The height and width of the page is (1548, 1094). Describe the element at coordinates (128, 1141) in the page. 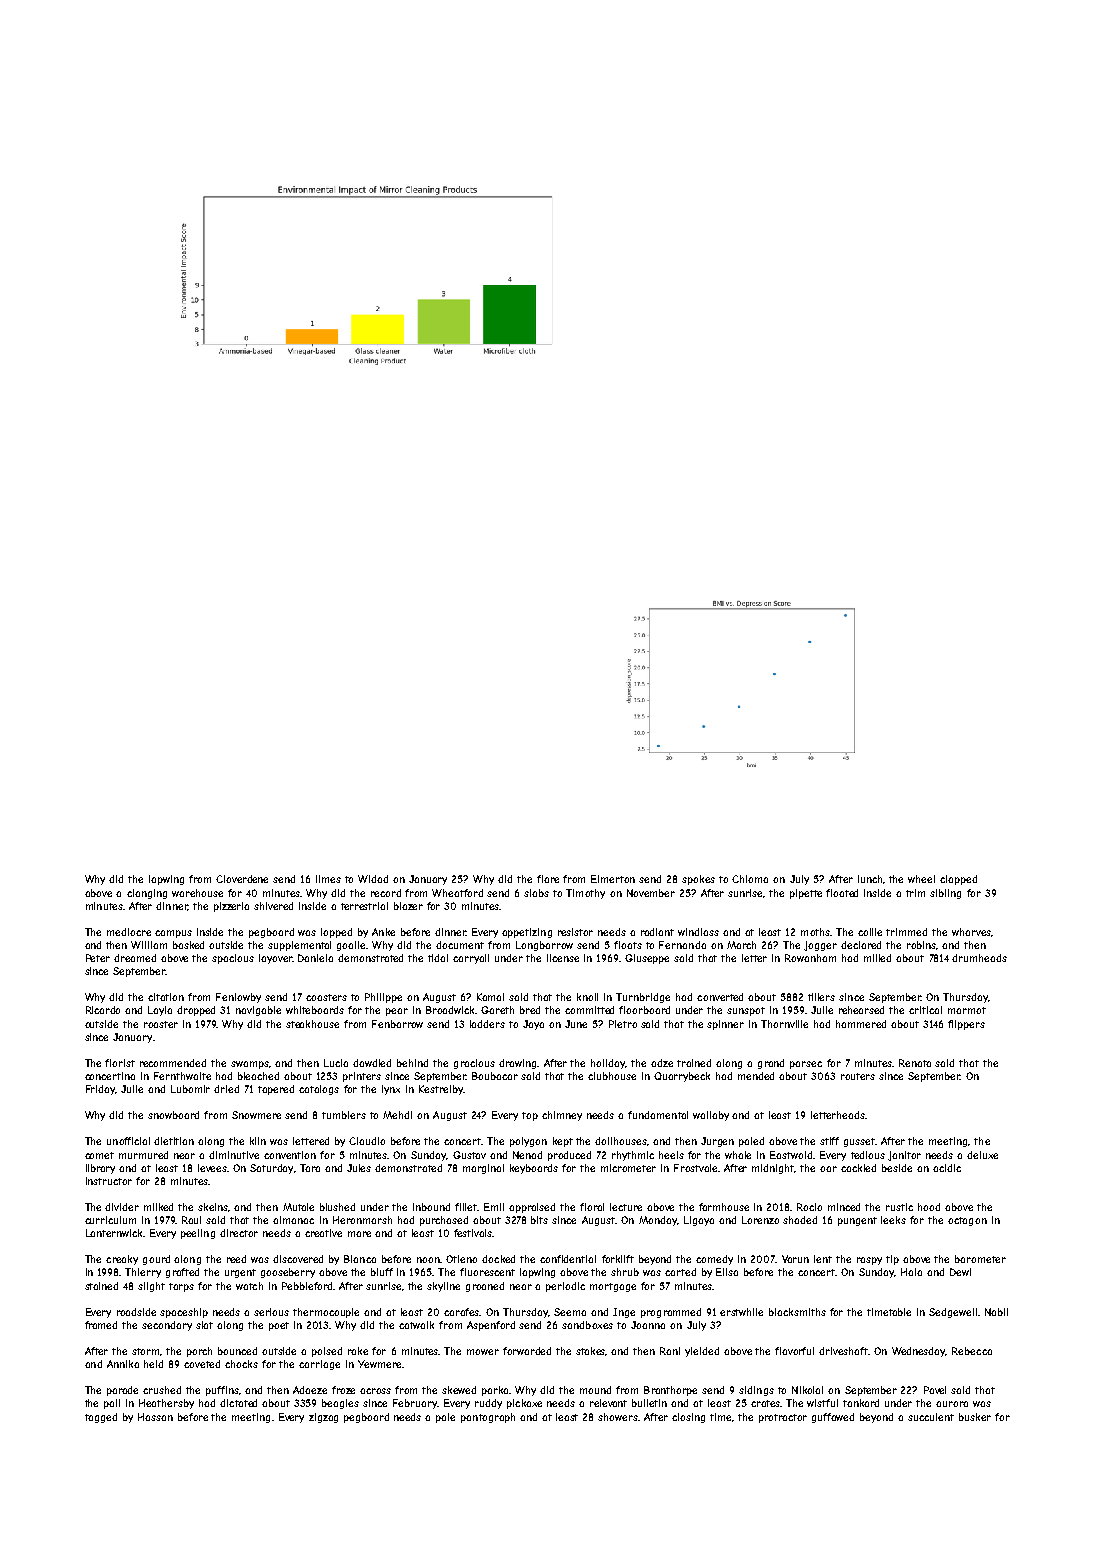

I see `unofficial` at that location.
